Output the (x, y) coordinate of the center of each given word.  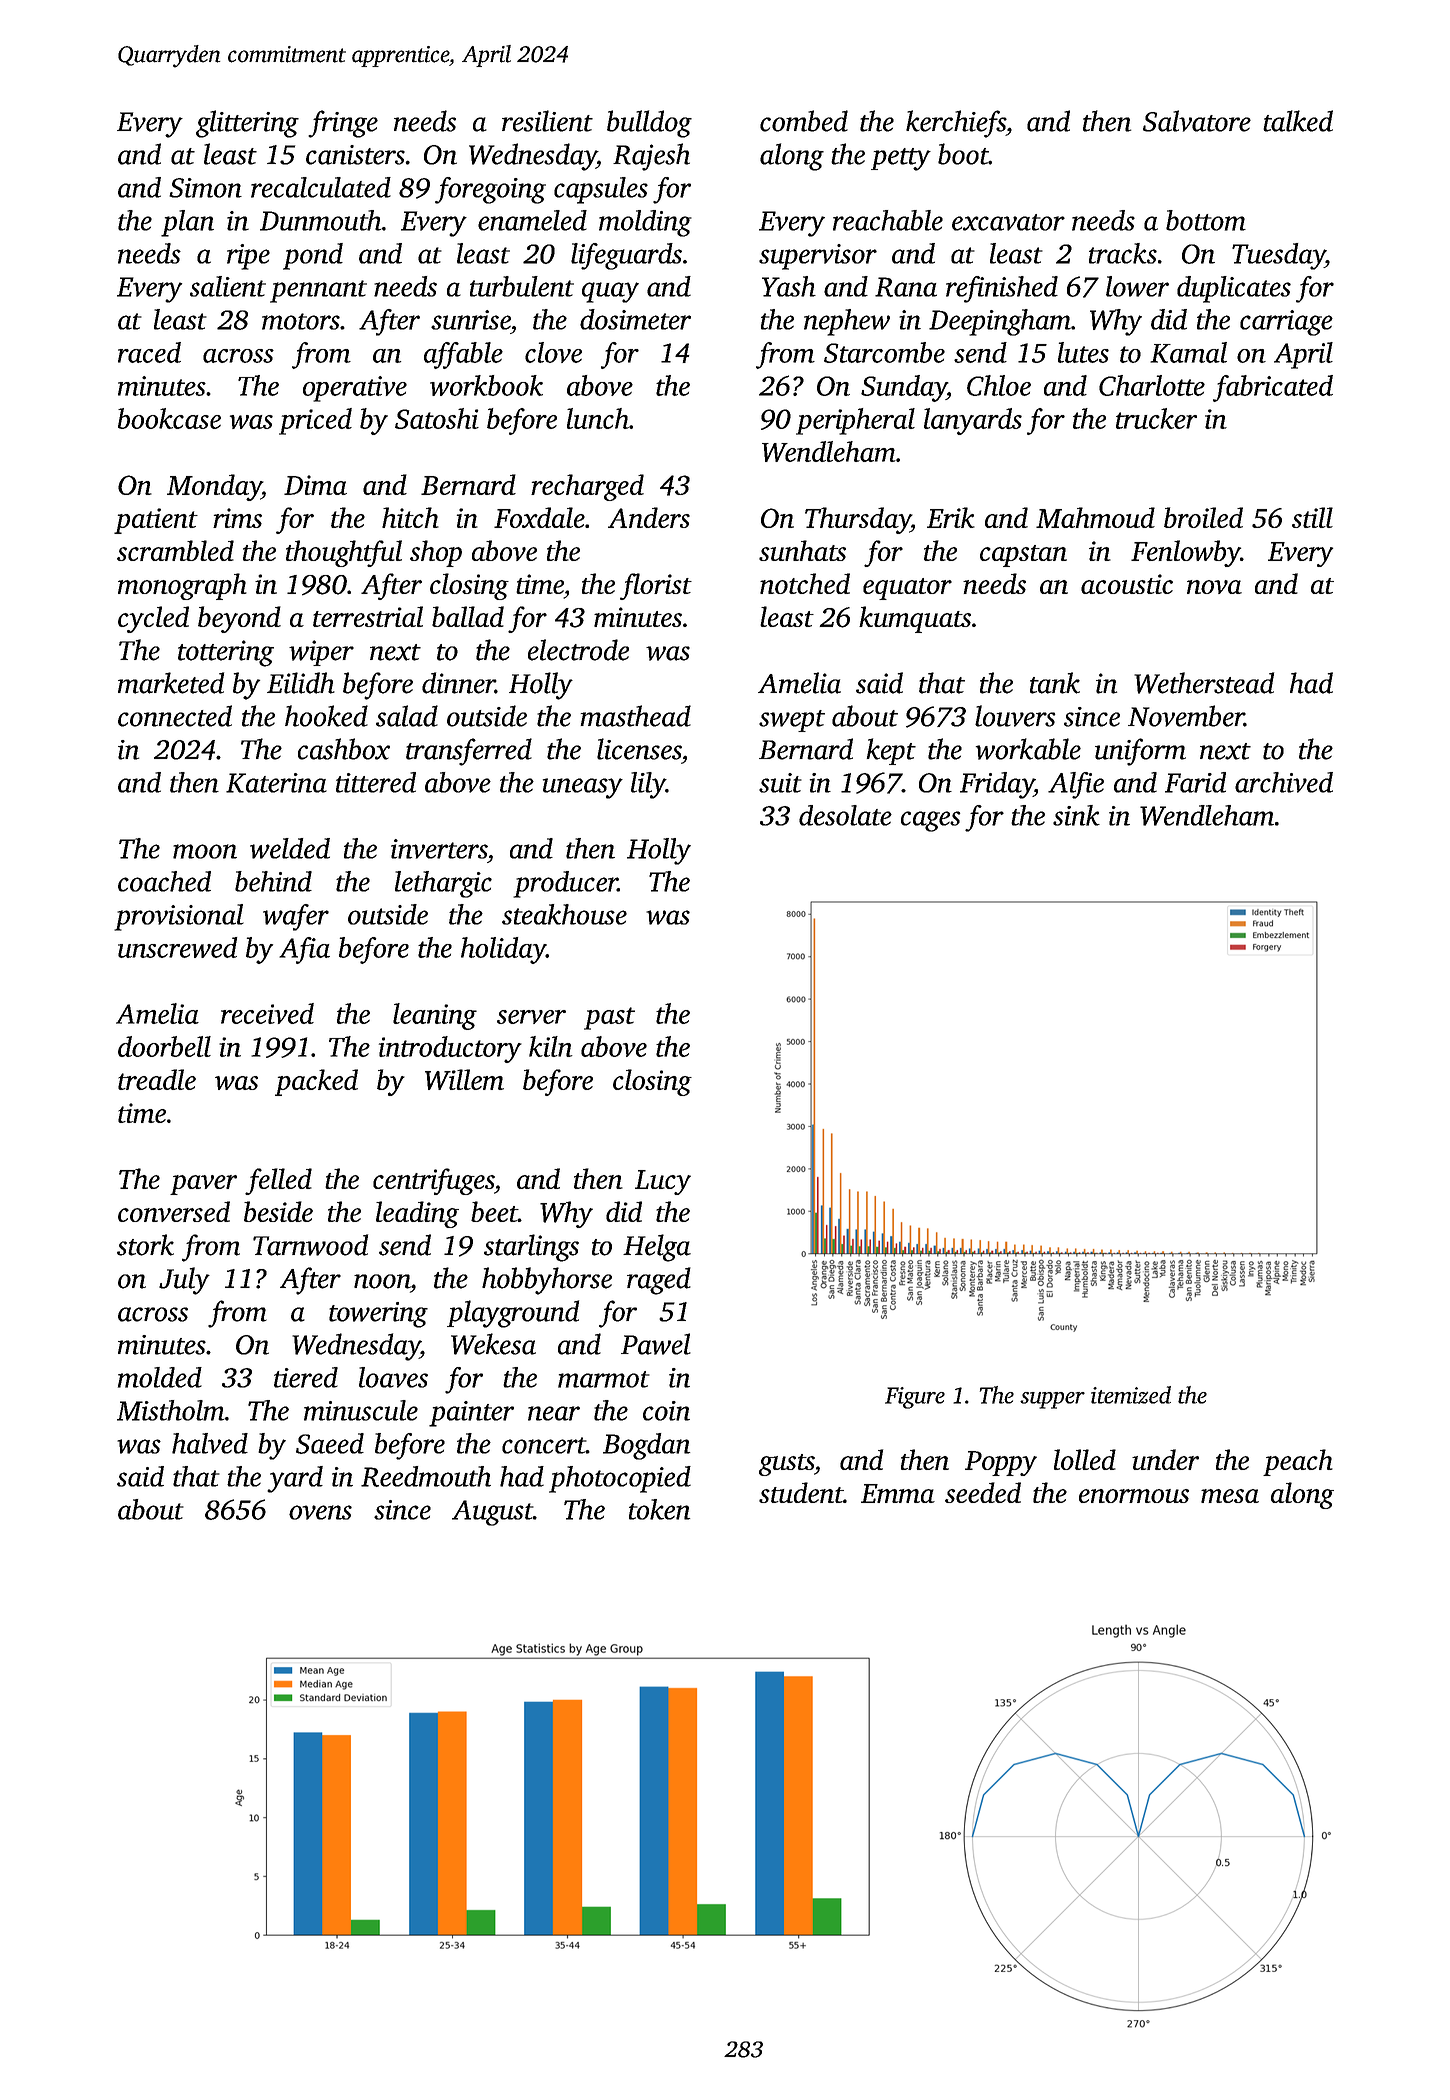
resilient (547, 121)
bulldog (649, 124)
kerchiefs (956, 124)
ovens (320, 1512)
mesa (1230, 1496)
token (659, 1509)
